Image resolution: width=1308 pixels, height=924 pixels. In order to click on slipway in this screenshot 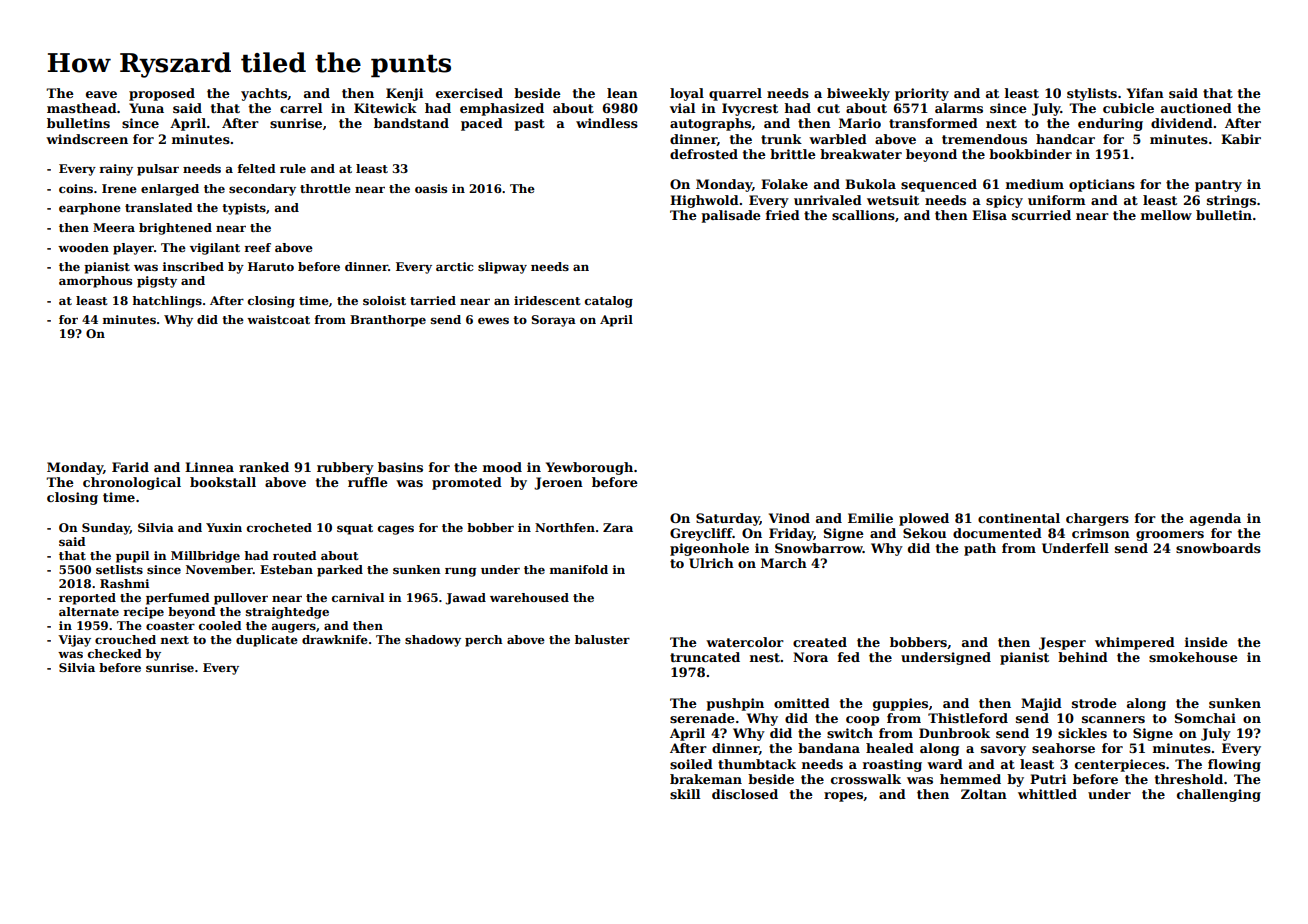, I will do `click(502, 268)`.
